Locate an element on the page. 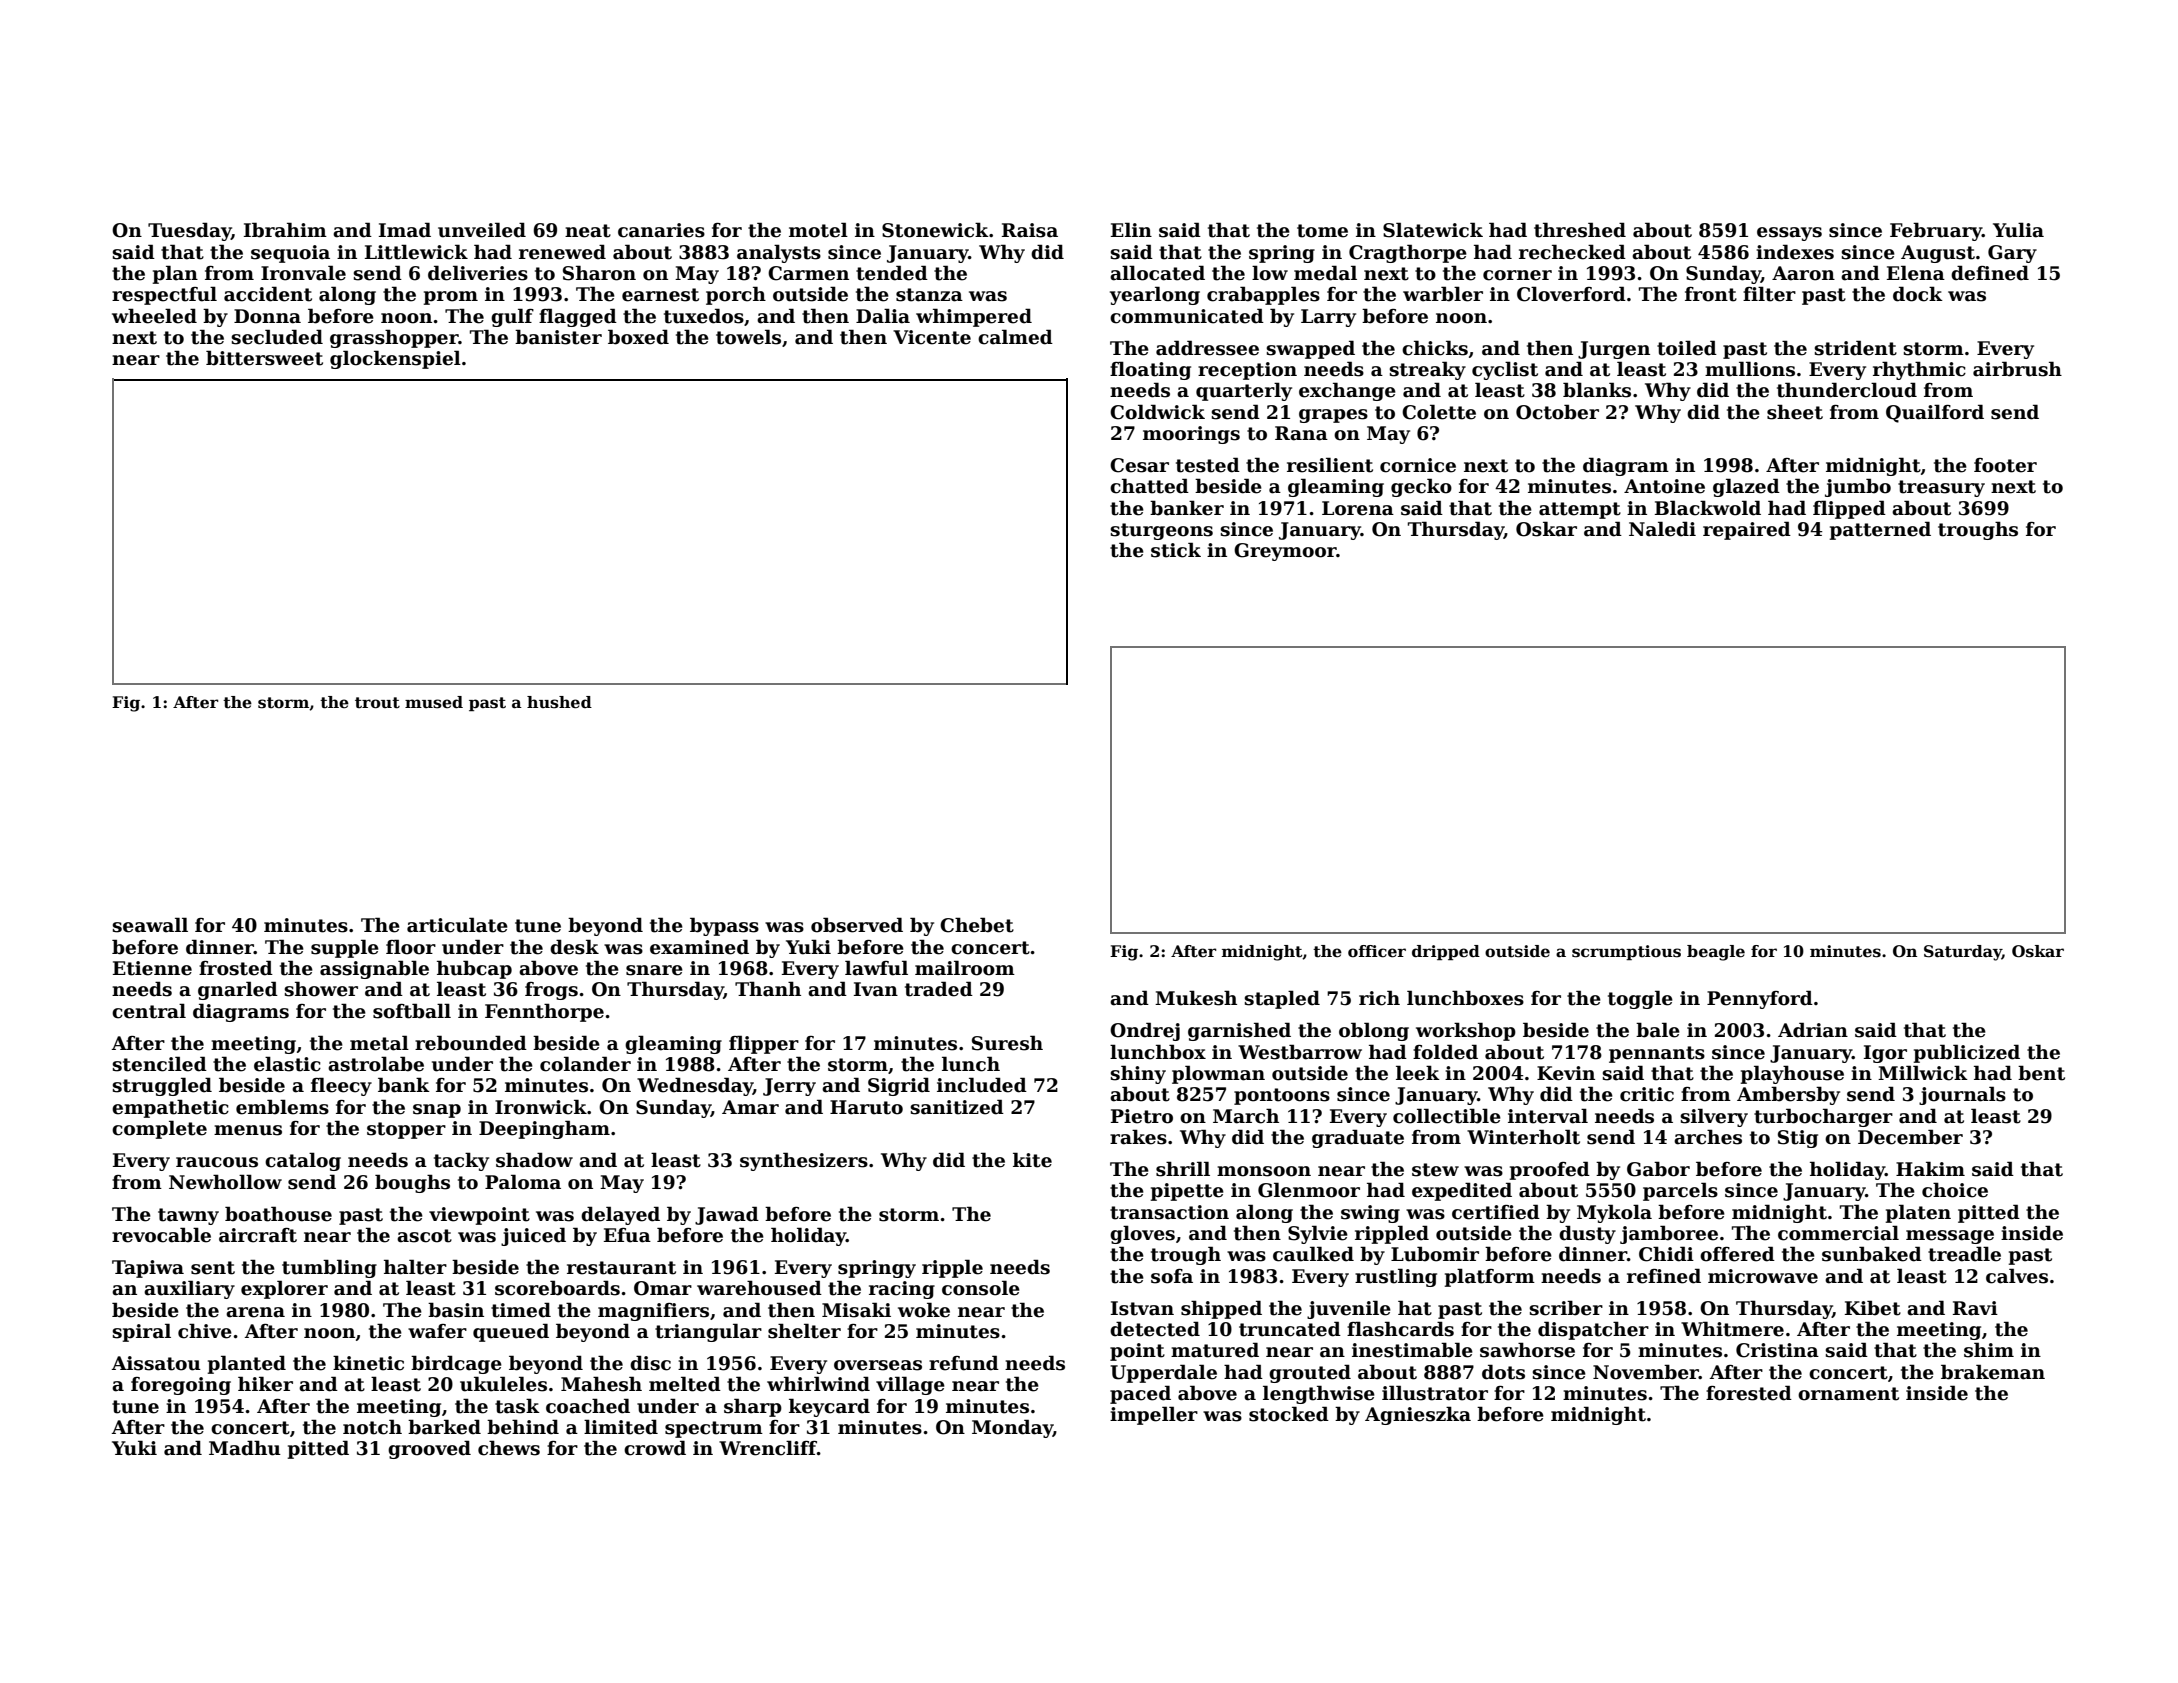 This page has width=2178, height=1683. caulked is located at coordinates (1313, 1254).
